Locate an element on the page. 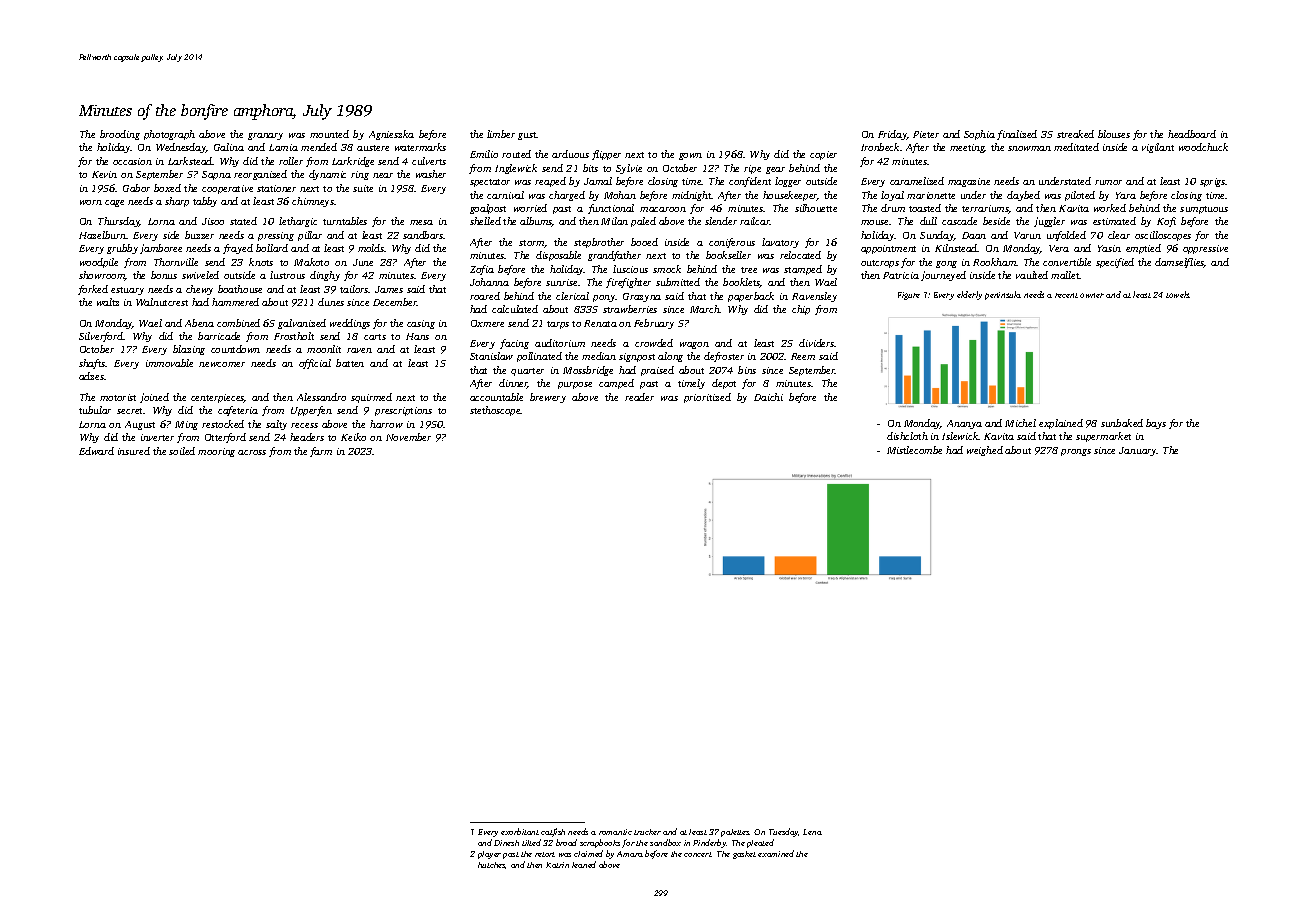 The width and height of the page is (1308, 924). Lena is located at coordinates (812, 832).
